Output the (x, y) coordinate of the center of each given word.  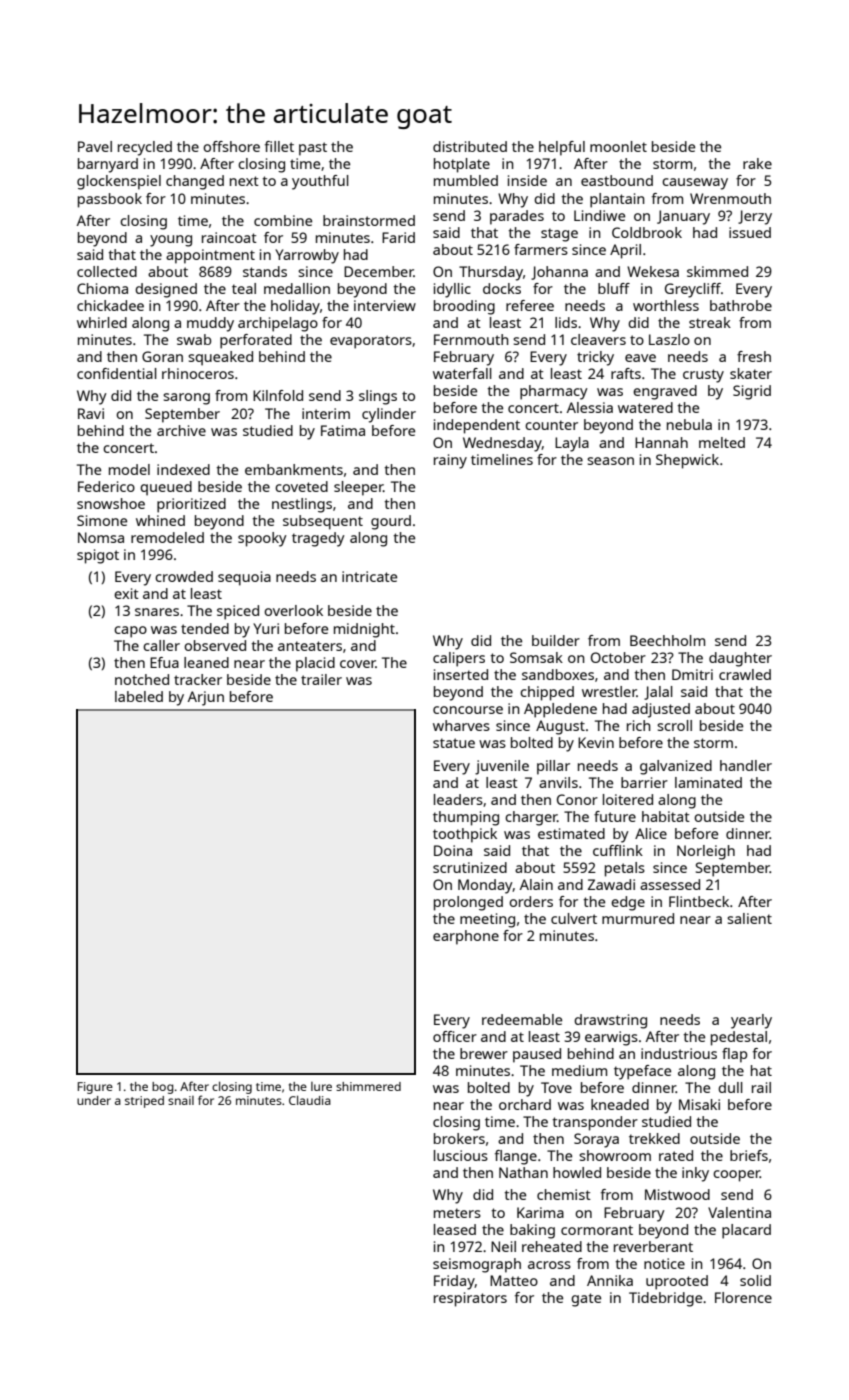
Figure (95, 1088)
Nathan (523, 1172)
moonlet (618, 146)
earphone (466, 937)
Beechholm (667, 640)
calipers (459, 659)
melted (722, 442)
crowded (184, 576)
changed (195, 182)
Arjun (206, 698)
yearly (751, 1021)
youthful (320, 182)
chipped (547, 693)
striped (144, 1102)
